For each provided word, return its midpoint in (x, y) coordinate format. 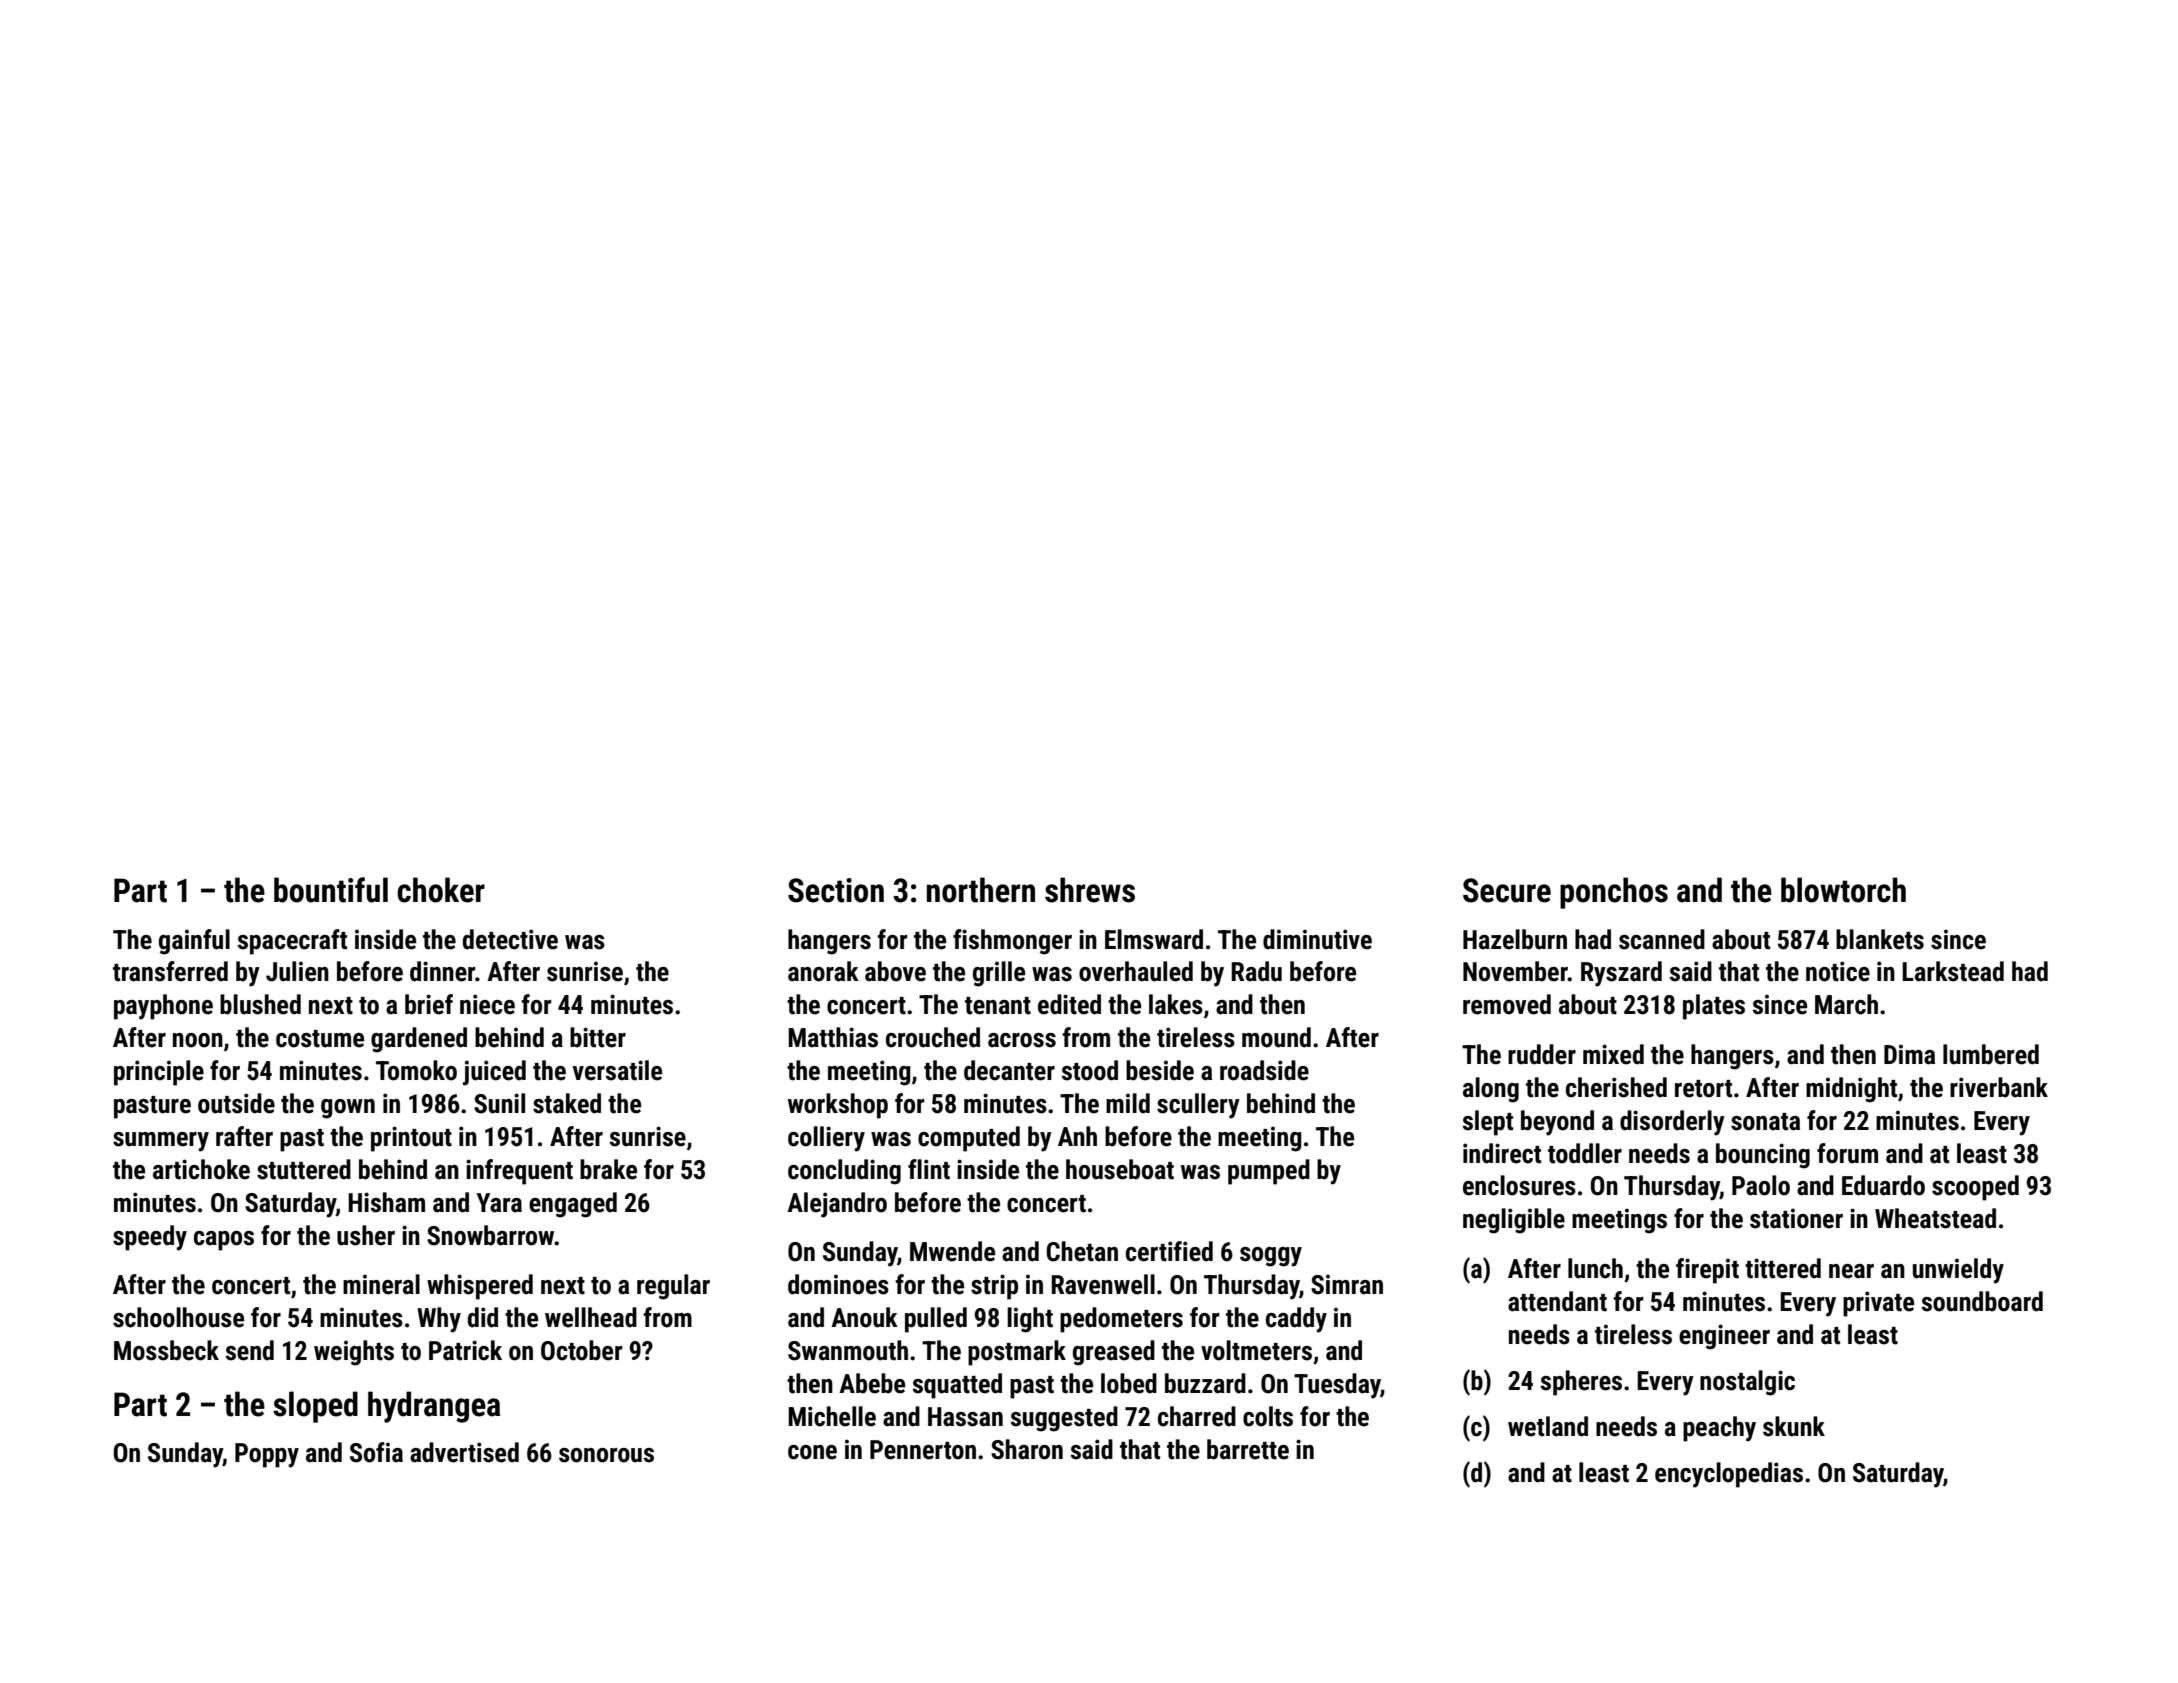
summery (161, 1142)
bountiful (331, 890)
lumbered (1991, 1054)
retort (1703, 1089)
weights (354, 1353)
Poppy (267, 1455)
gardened (419, 1040)
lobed (1129, 1383)
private (1878, 1304)
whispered (480, 1287)
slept (1487, 1123)
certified (1169, 1251)
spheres (1581, 1383)
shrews (1090, 890)
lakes (1176, 1004)
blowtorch (1843, 890)
